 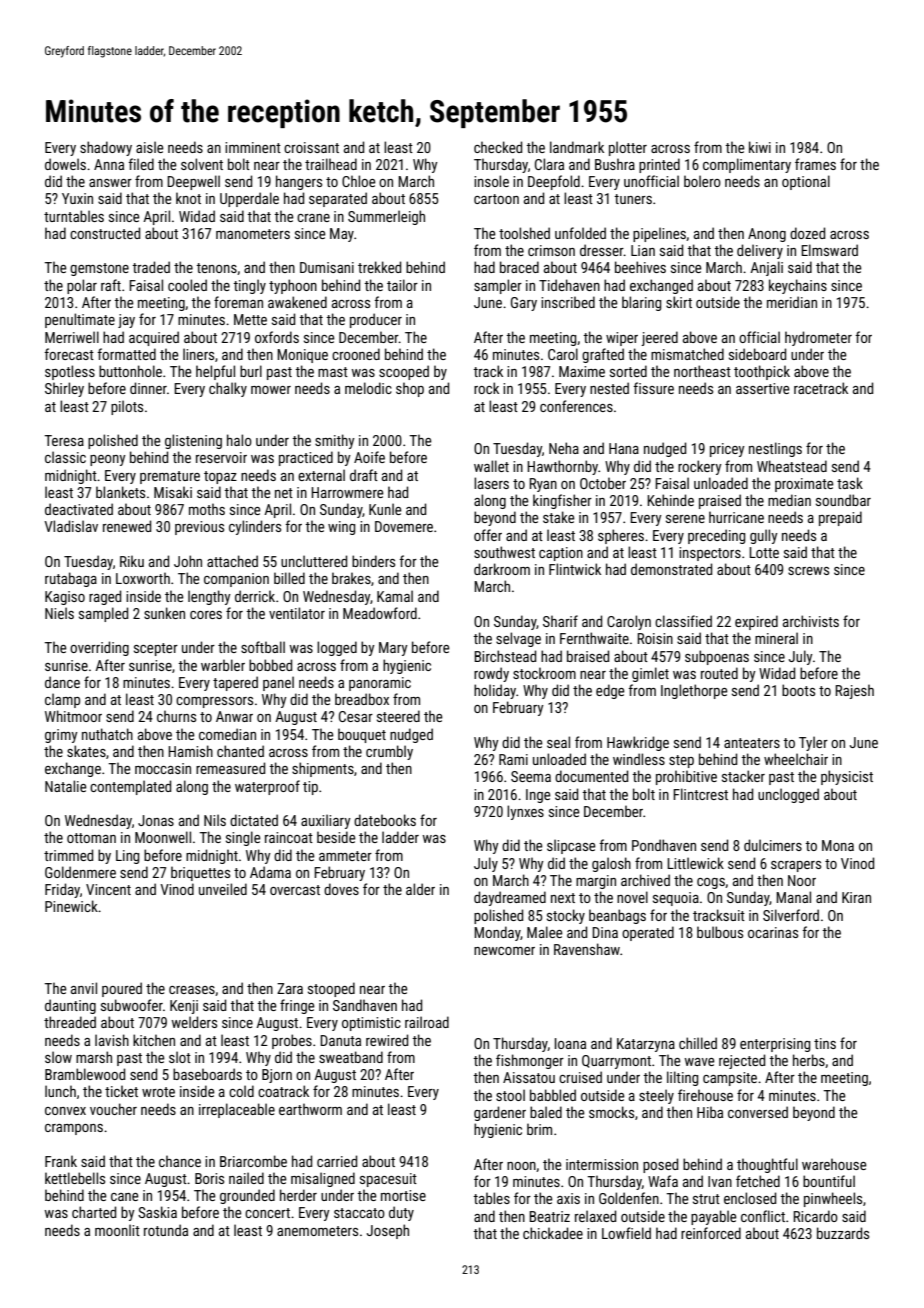 I want to click on hydrometer, so click(x=818, y=338).
